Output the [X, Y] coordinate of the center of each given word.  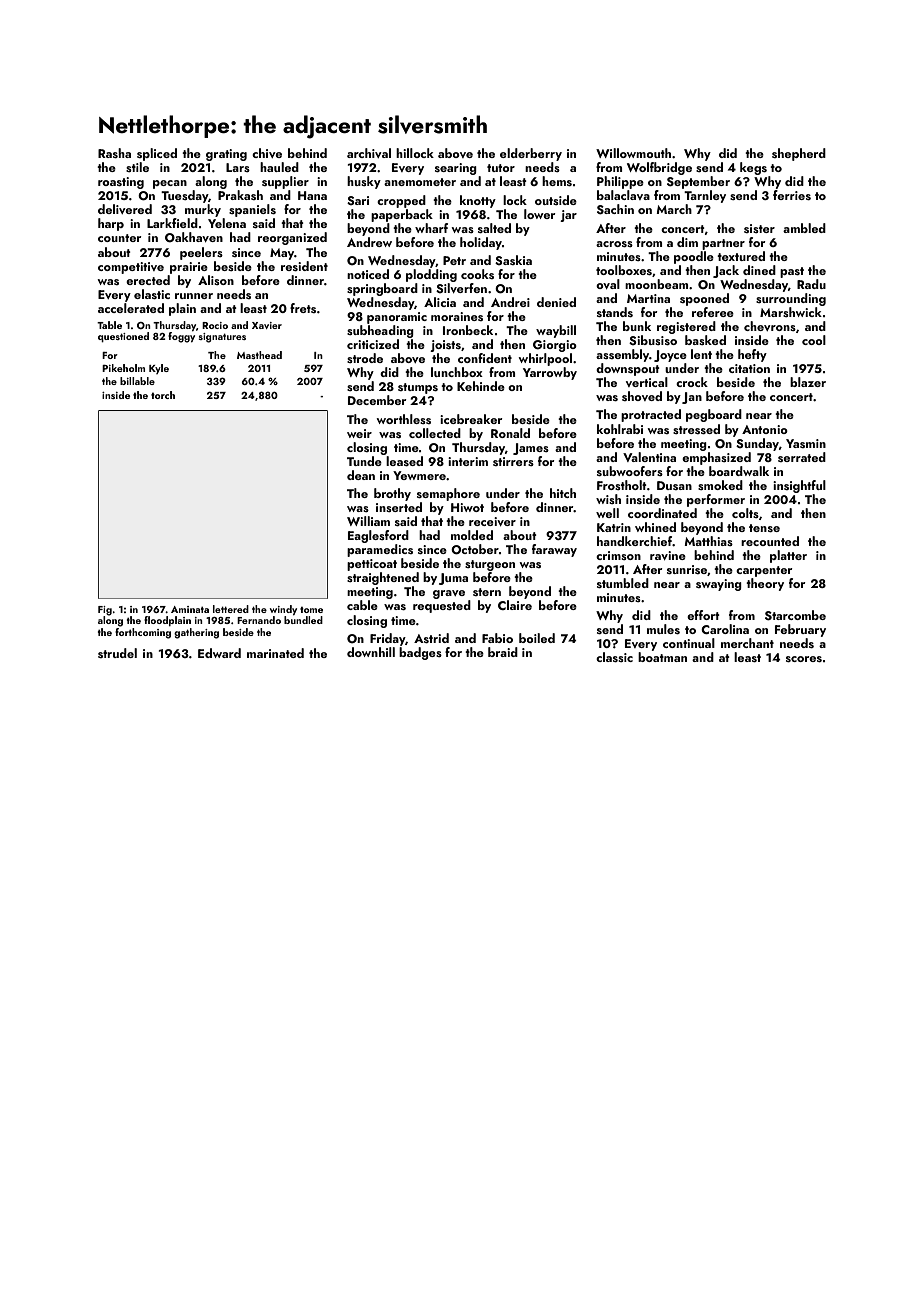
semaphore [448, 494]
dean [361, 475]
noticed [368, 274]
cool [814, 340]
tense [764, 528]
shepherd [799, 154]
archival [369, 153]
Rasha [114, 153]
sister [759, 228]
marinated [275, 653]
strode [365, 358]
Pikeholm [123, 368]
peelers [201, 253]
